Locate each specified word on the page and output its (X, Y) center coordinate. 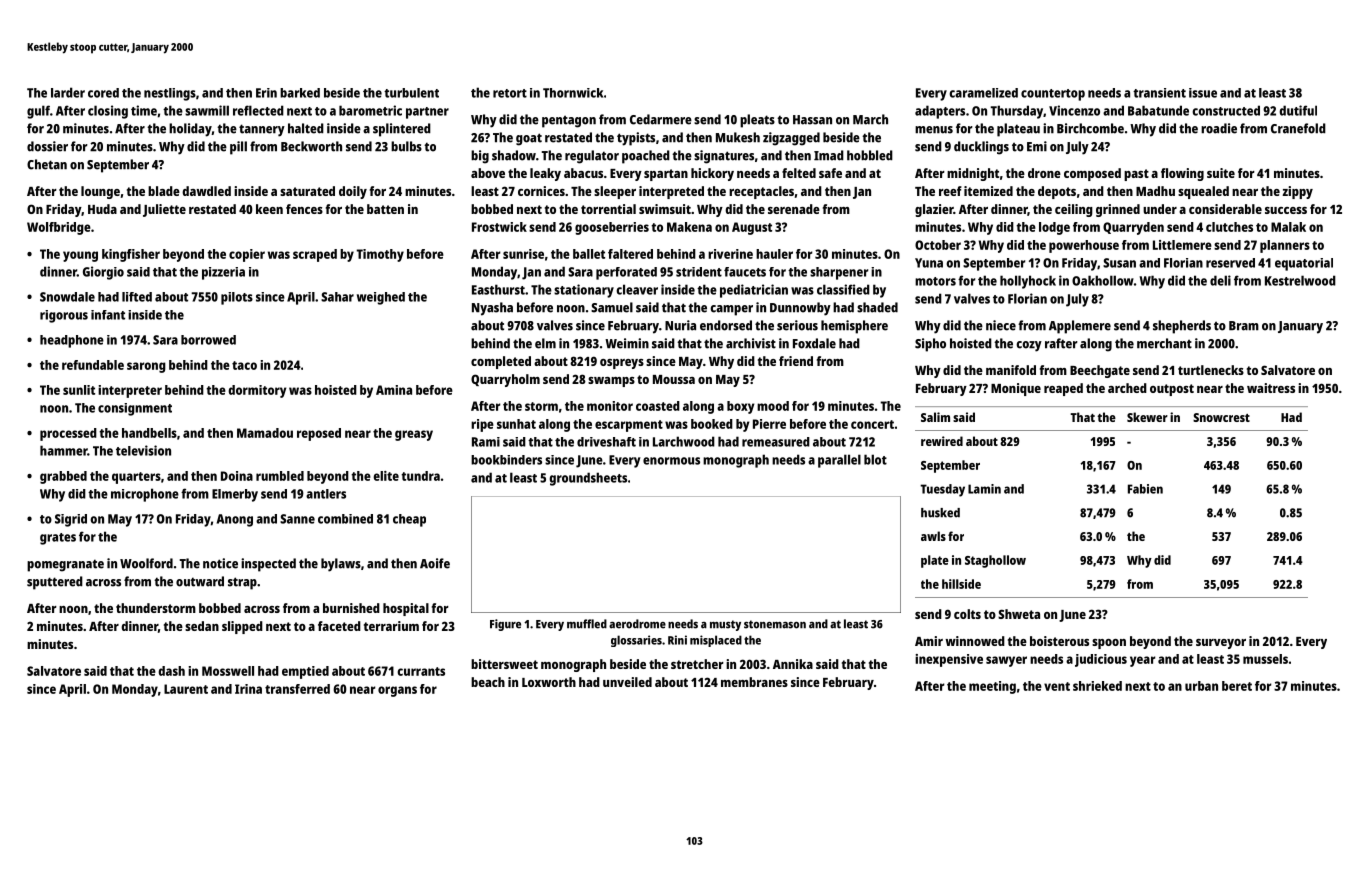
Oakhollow (1103, 280)
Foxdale (814, 343)
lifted (137, 297)
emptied (305, 672)
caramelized (983, 93)
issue (1203, 93)
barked (300, 93)
